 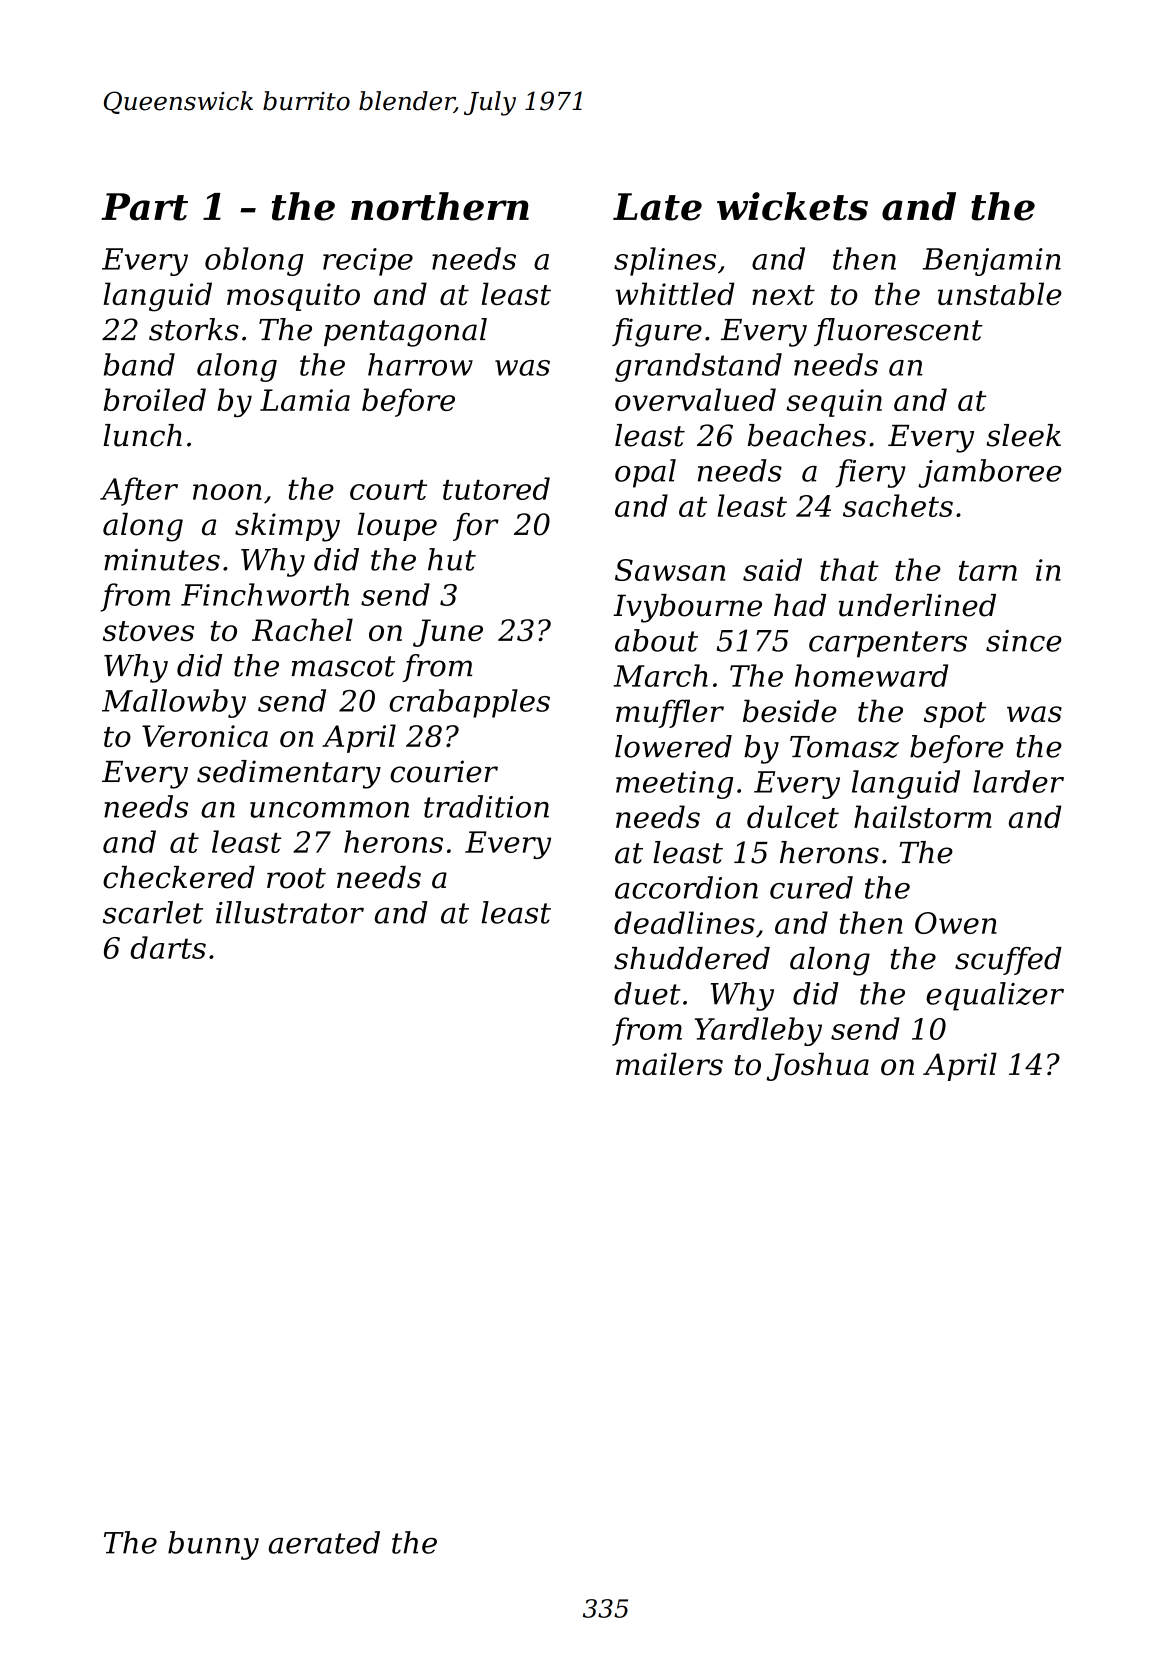 I want to click on muffler, so click(x=670, y=713).
